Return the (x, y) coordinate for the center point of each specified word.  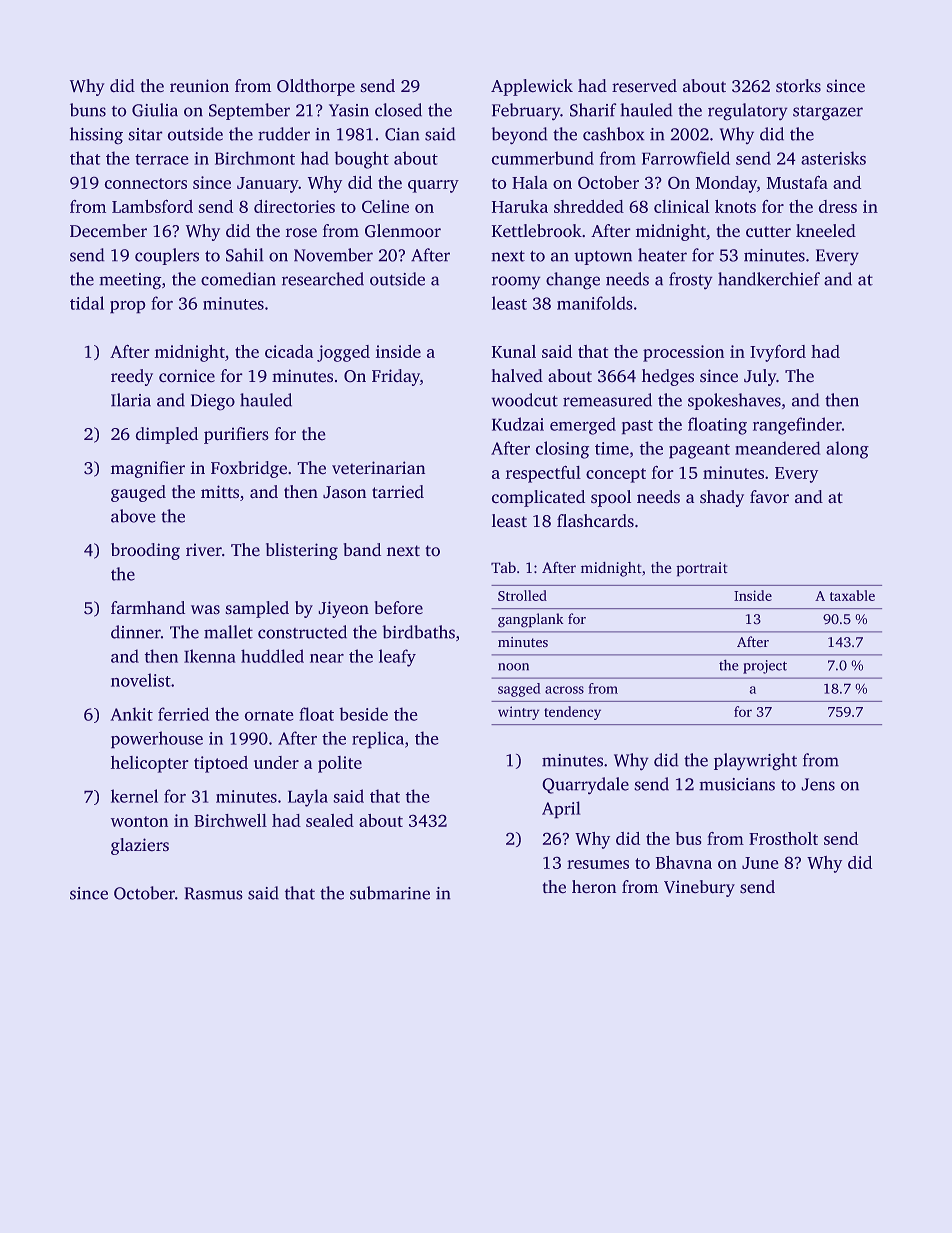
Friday (396, 377)
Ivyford (778, 353)
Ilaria (131, 400)
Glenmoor (403, 231)
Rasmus (213, 893)
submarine (390, 893)
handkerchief (769, 279)
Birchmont (255, 158)
